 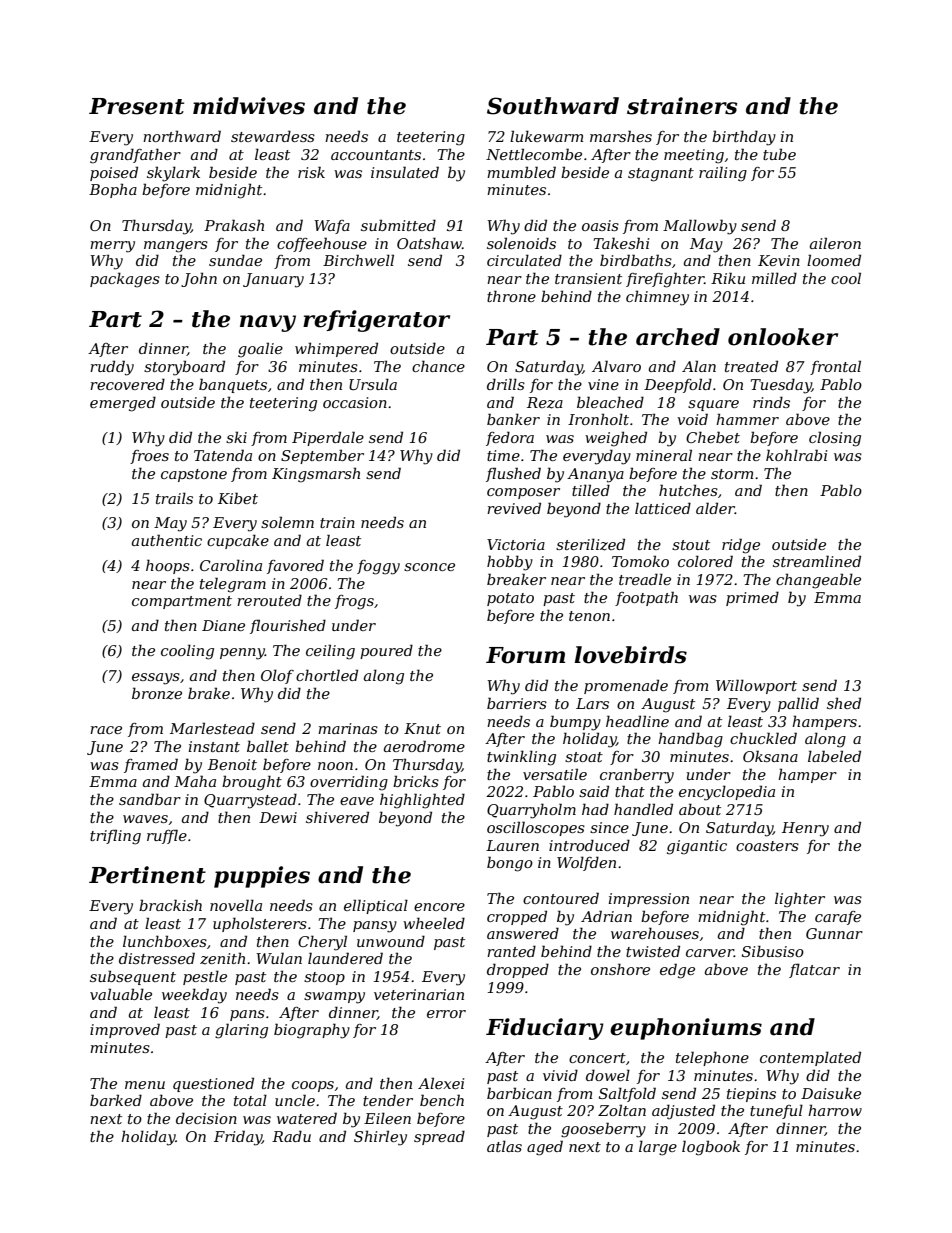 I want to click on Henry, so click(x=805, y=829).
